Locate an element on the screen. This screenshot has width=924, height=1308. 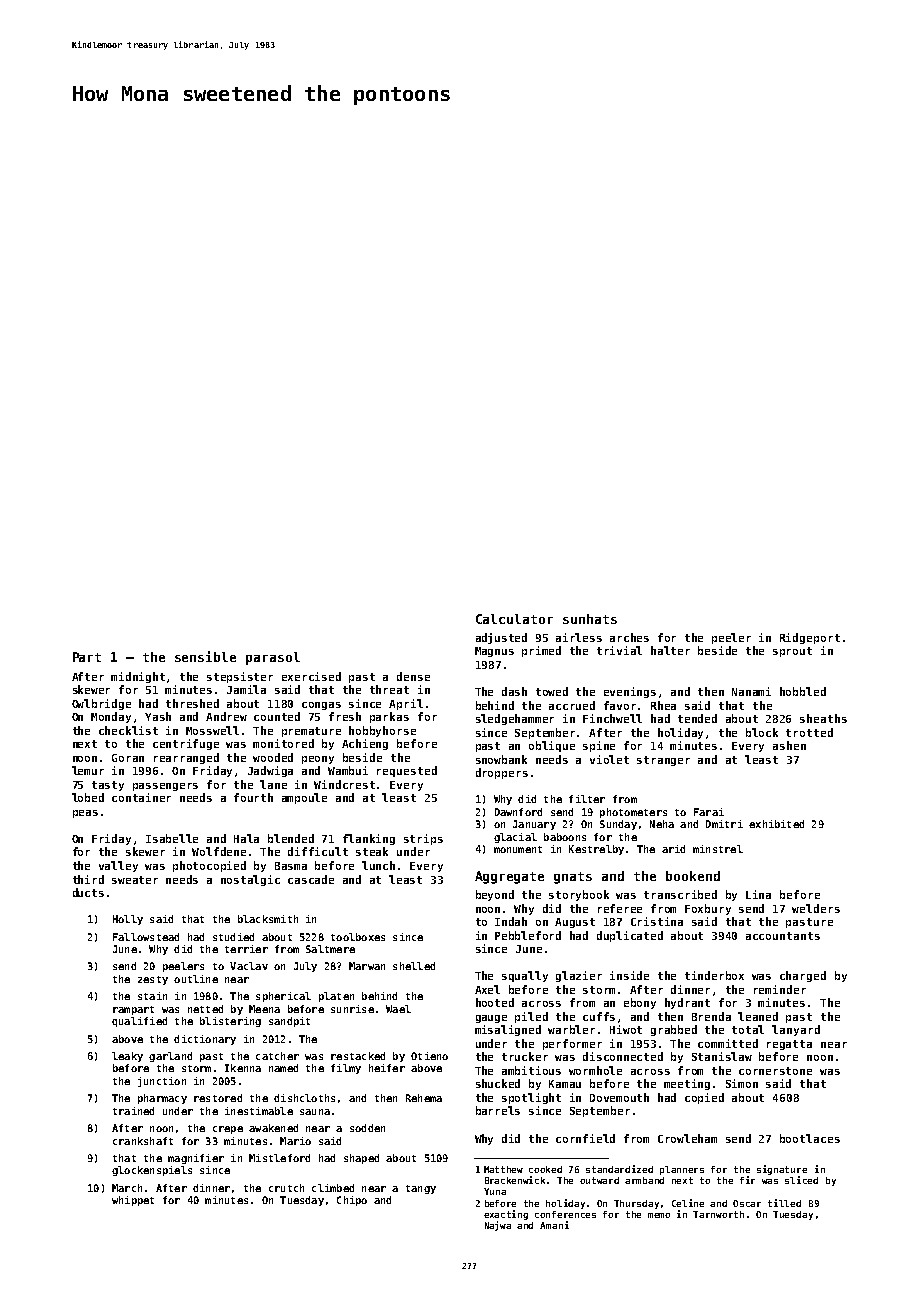
January is located at coordinates (534, 825).
